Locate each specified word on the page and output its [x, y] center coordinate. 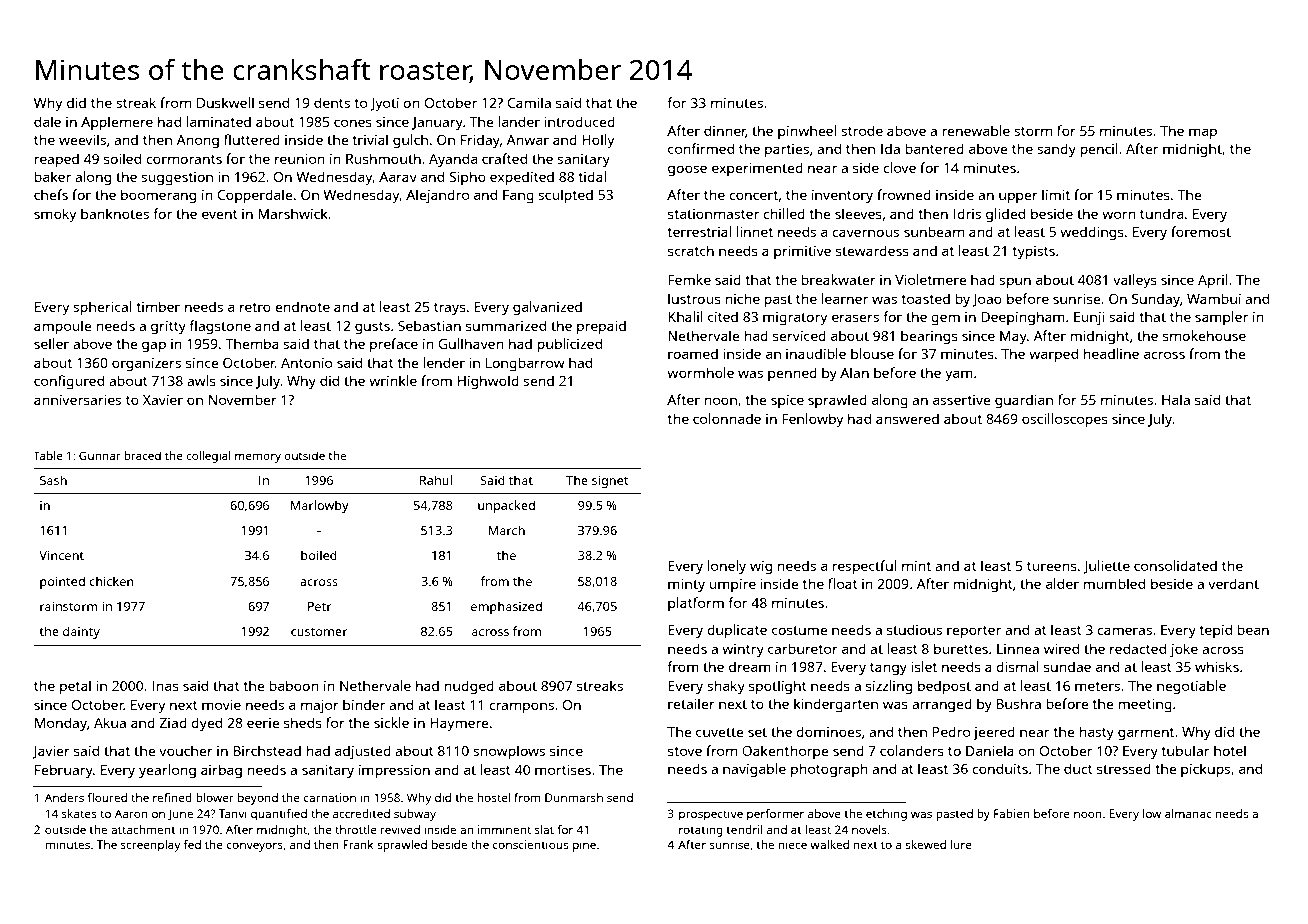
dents [332, 102]
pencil [1099, 150]
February [64, 771]
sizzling [889, 687]
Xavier [163, 400]
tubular [1185, 750]
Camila [529, 102]
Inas [165, 686]
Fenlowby [812, 420]
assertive [962, 400]
